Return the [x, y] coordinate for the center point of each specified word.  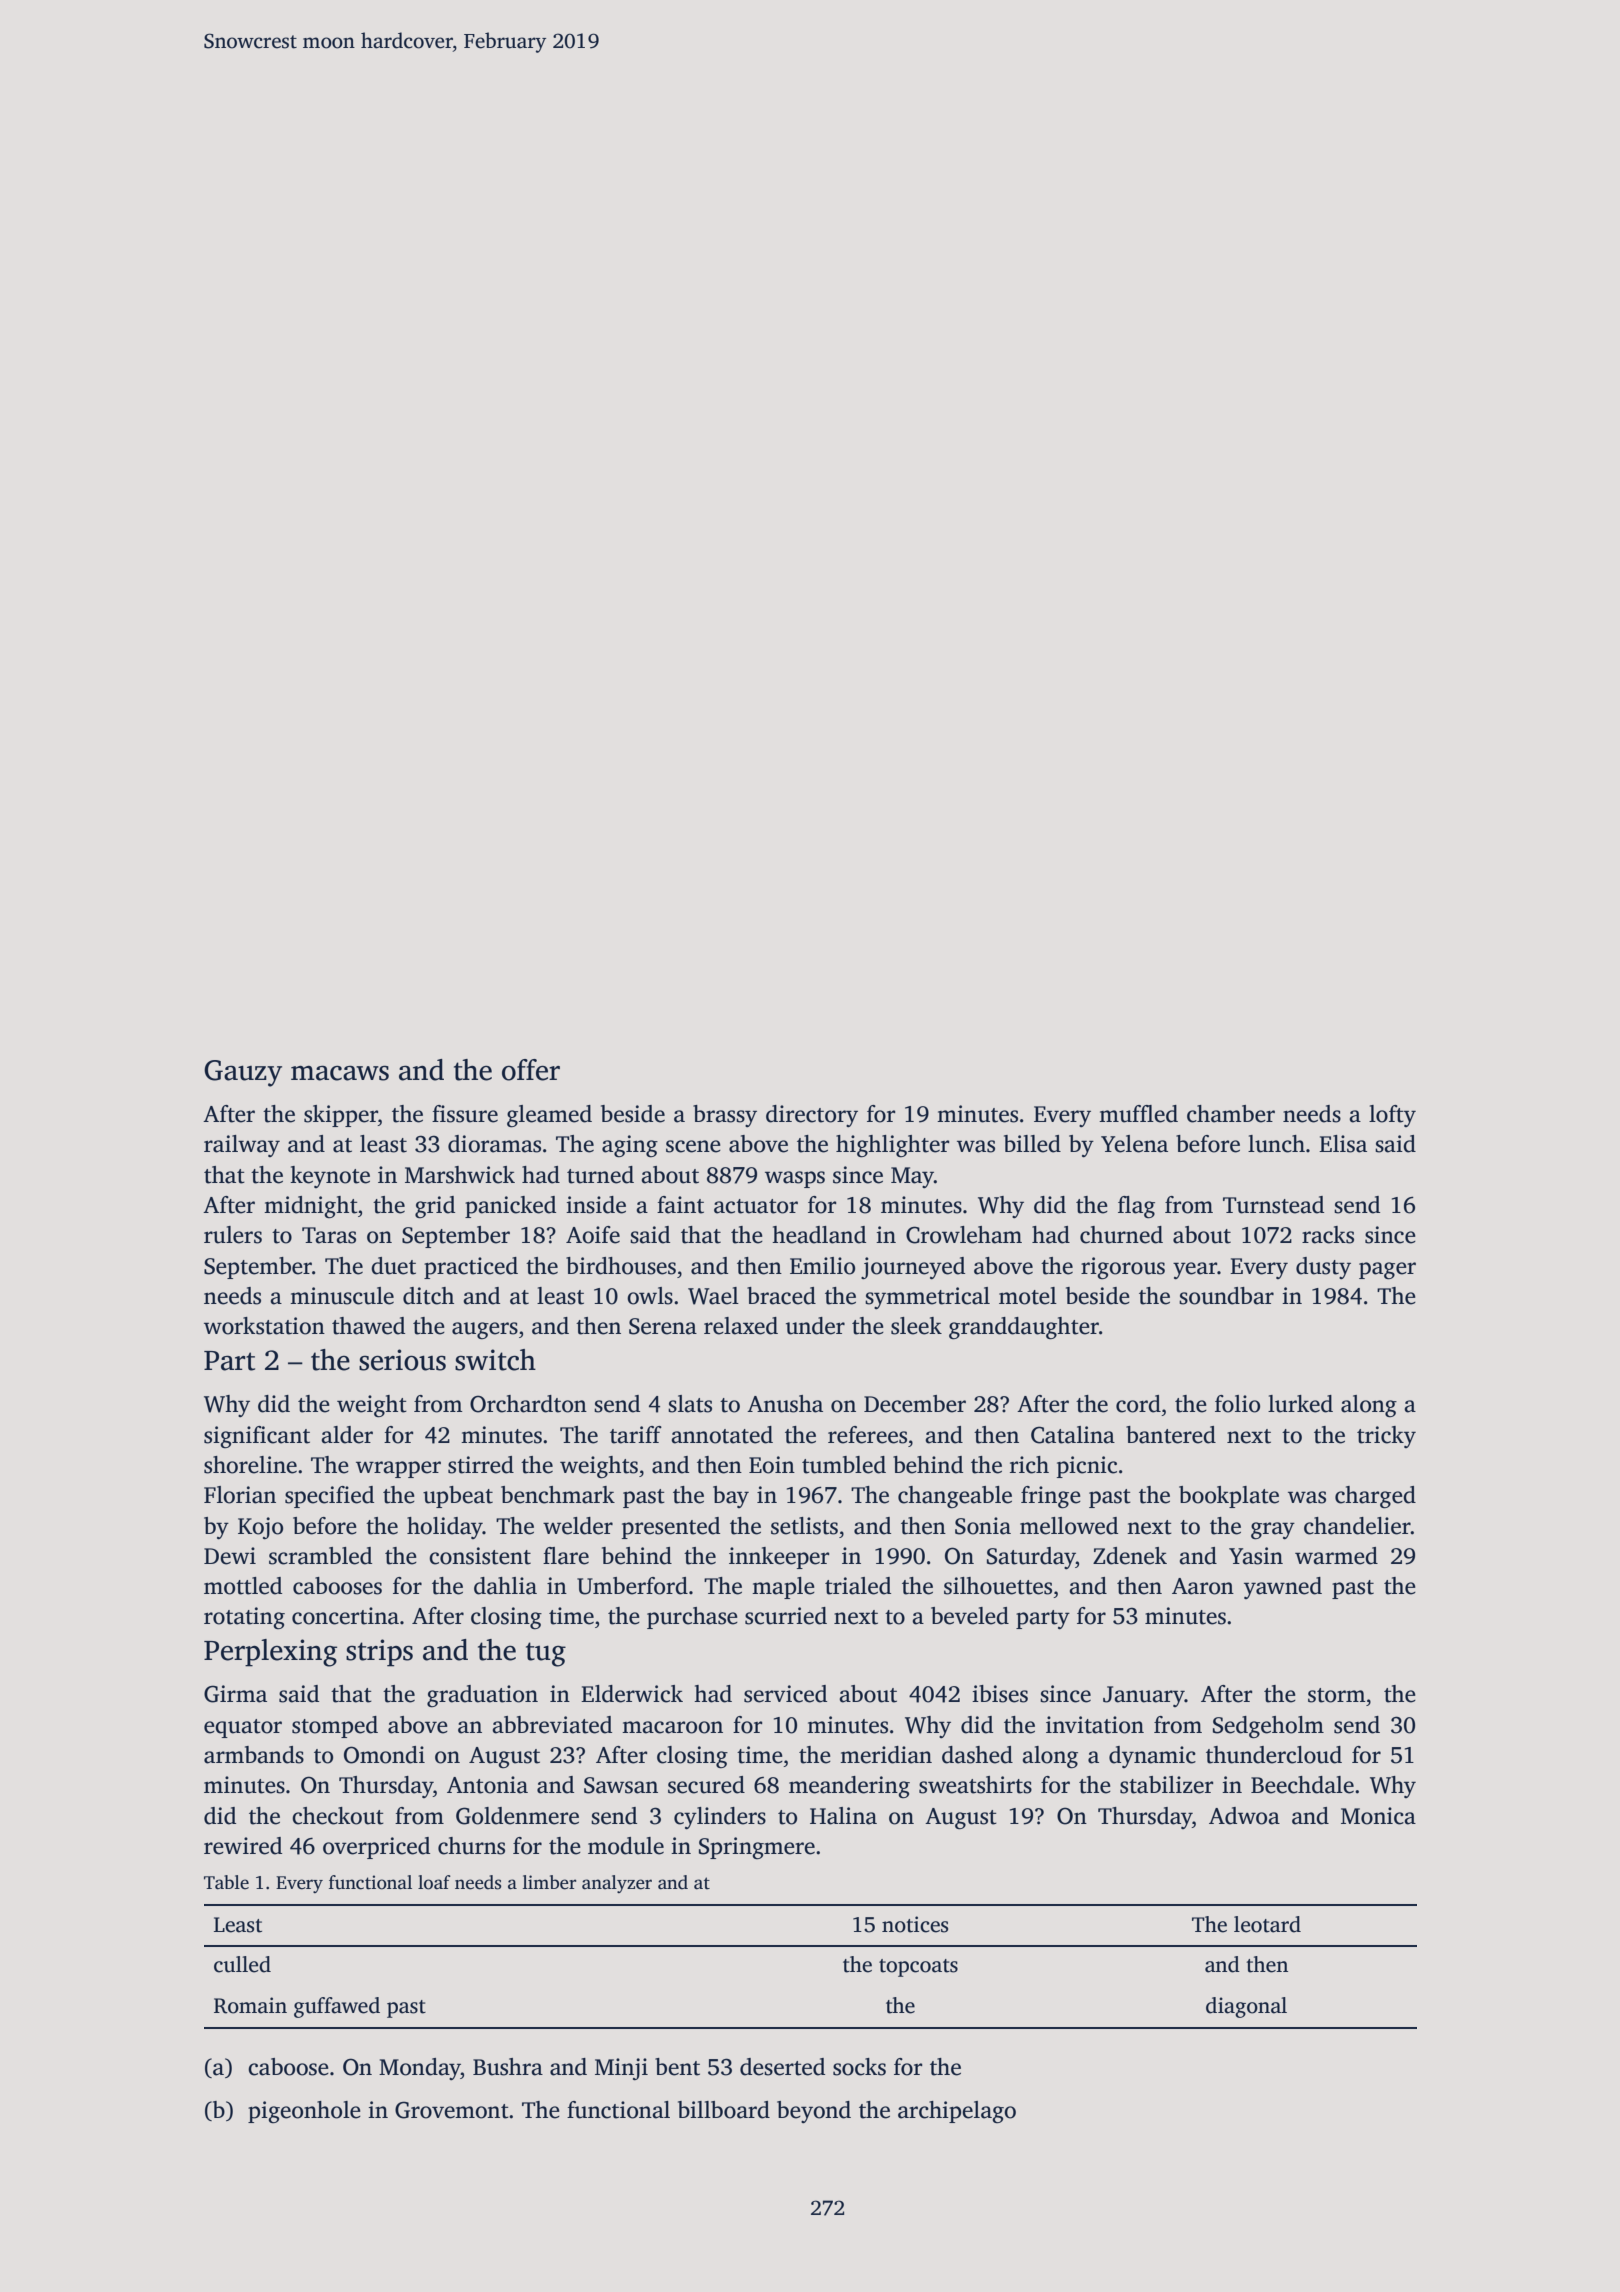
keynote [330, 1177]
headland [819, 1235]
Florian [240, 1495]
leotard [1267, 1924]
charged [1375, 1497]
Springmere [757, 1848]
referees [867, 1435]
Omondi [384, 1755]
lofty [1392, 1116]
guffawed [337, 2007]
